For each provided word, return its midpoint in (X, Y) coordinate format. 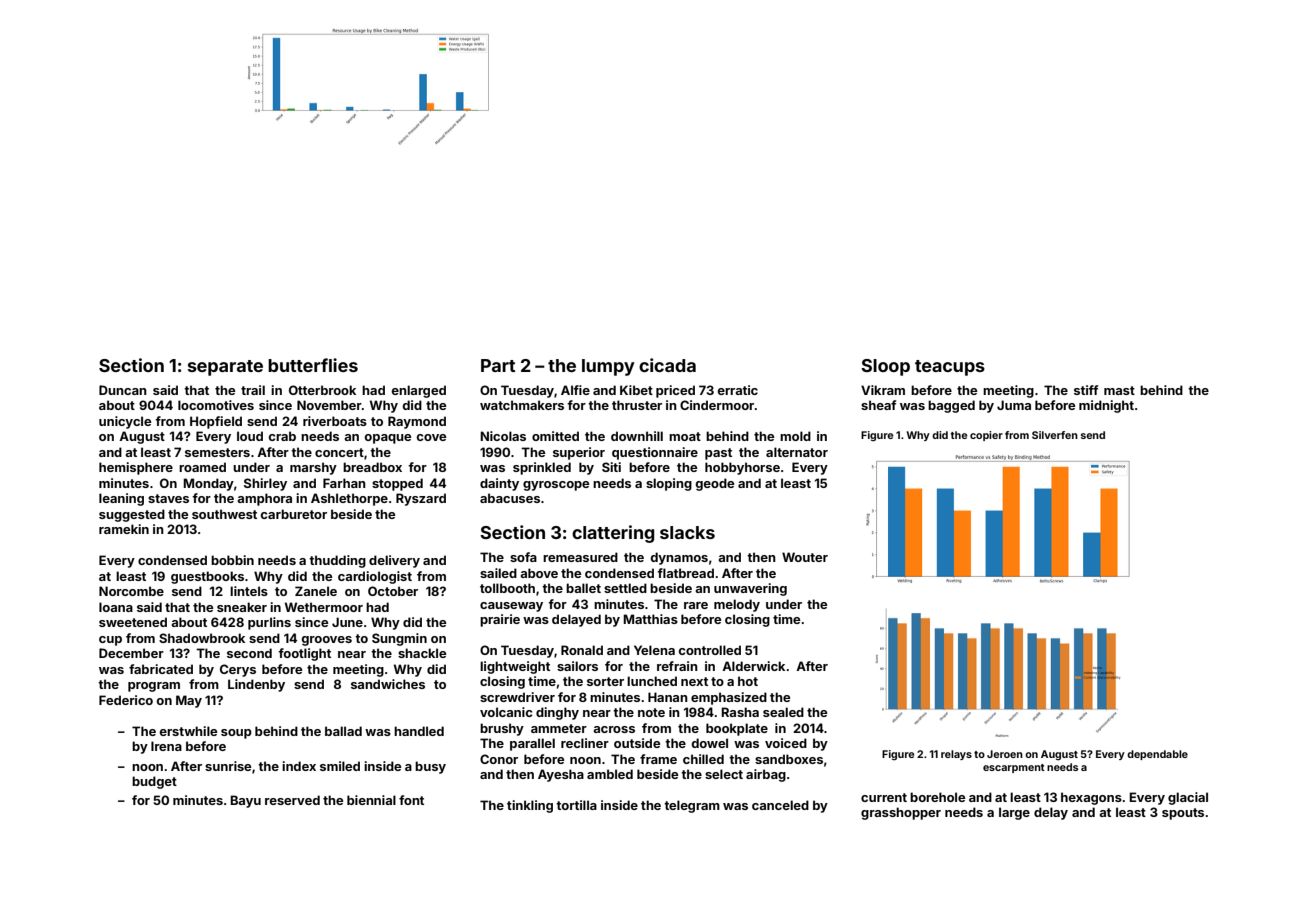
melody (737, 605)
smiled (340, 766)
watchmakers (522, 405)
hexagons (1091, 798)
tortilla (576, 805)
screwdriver (517, 697)
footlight (304, 654)
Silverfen (1055, 435)
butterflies (313, 365)
